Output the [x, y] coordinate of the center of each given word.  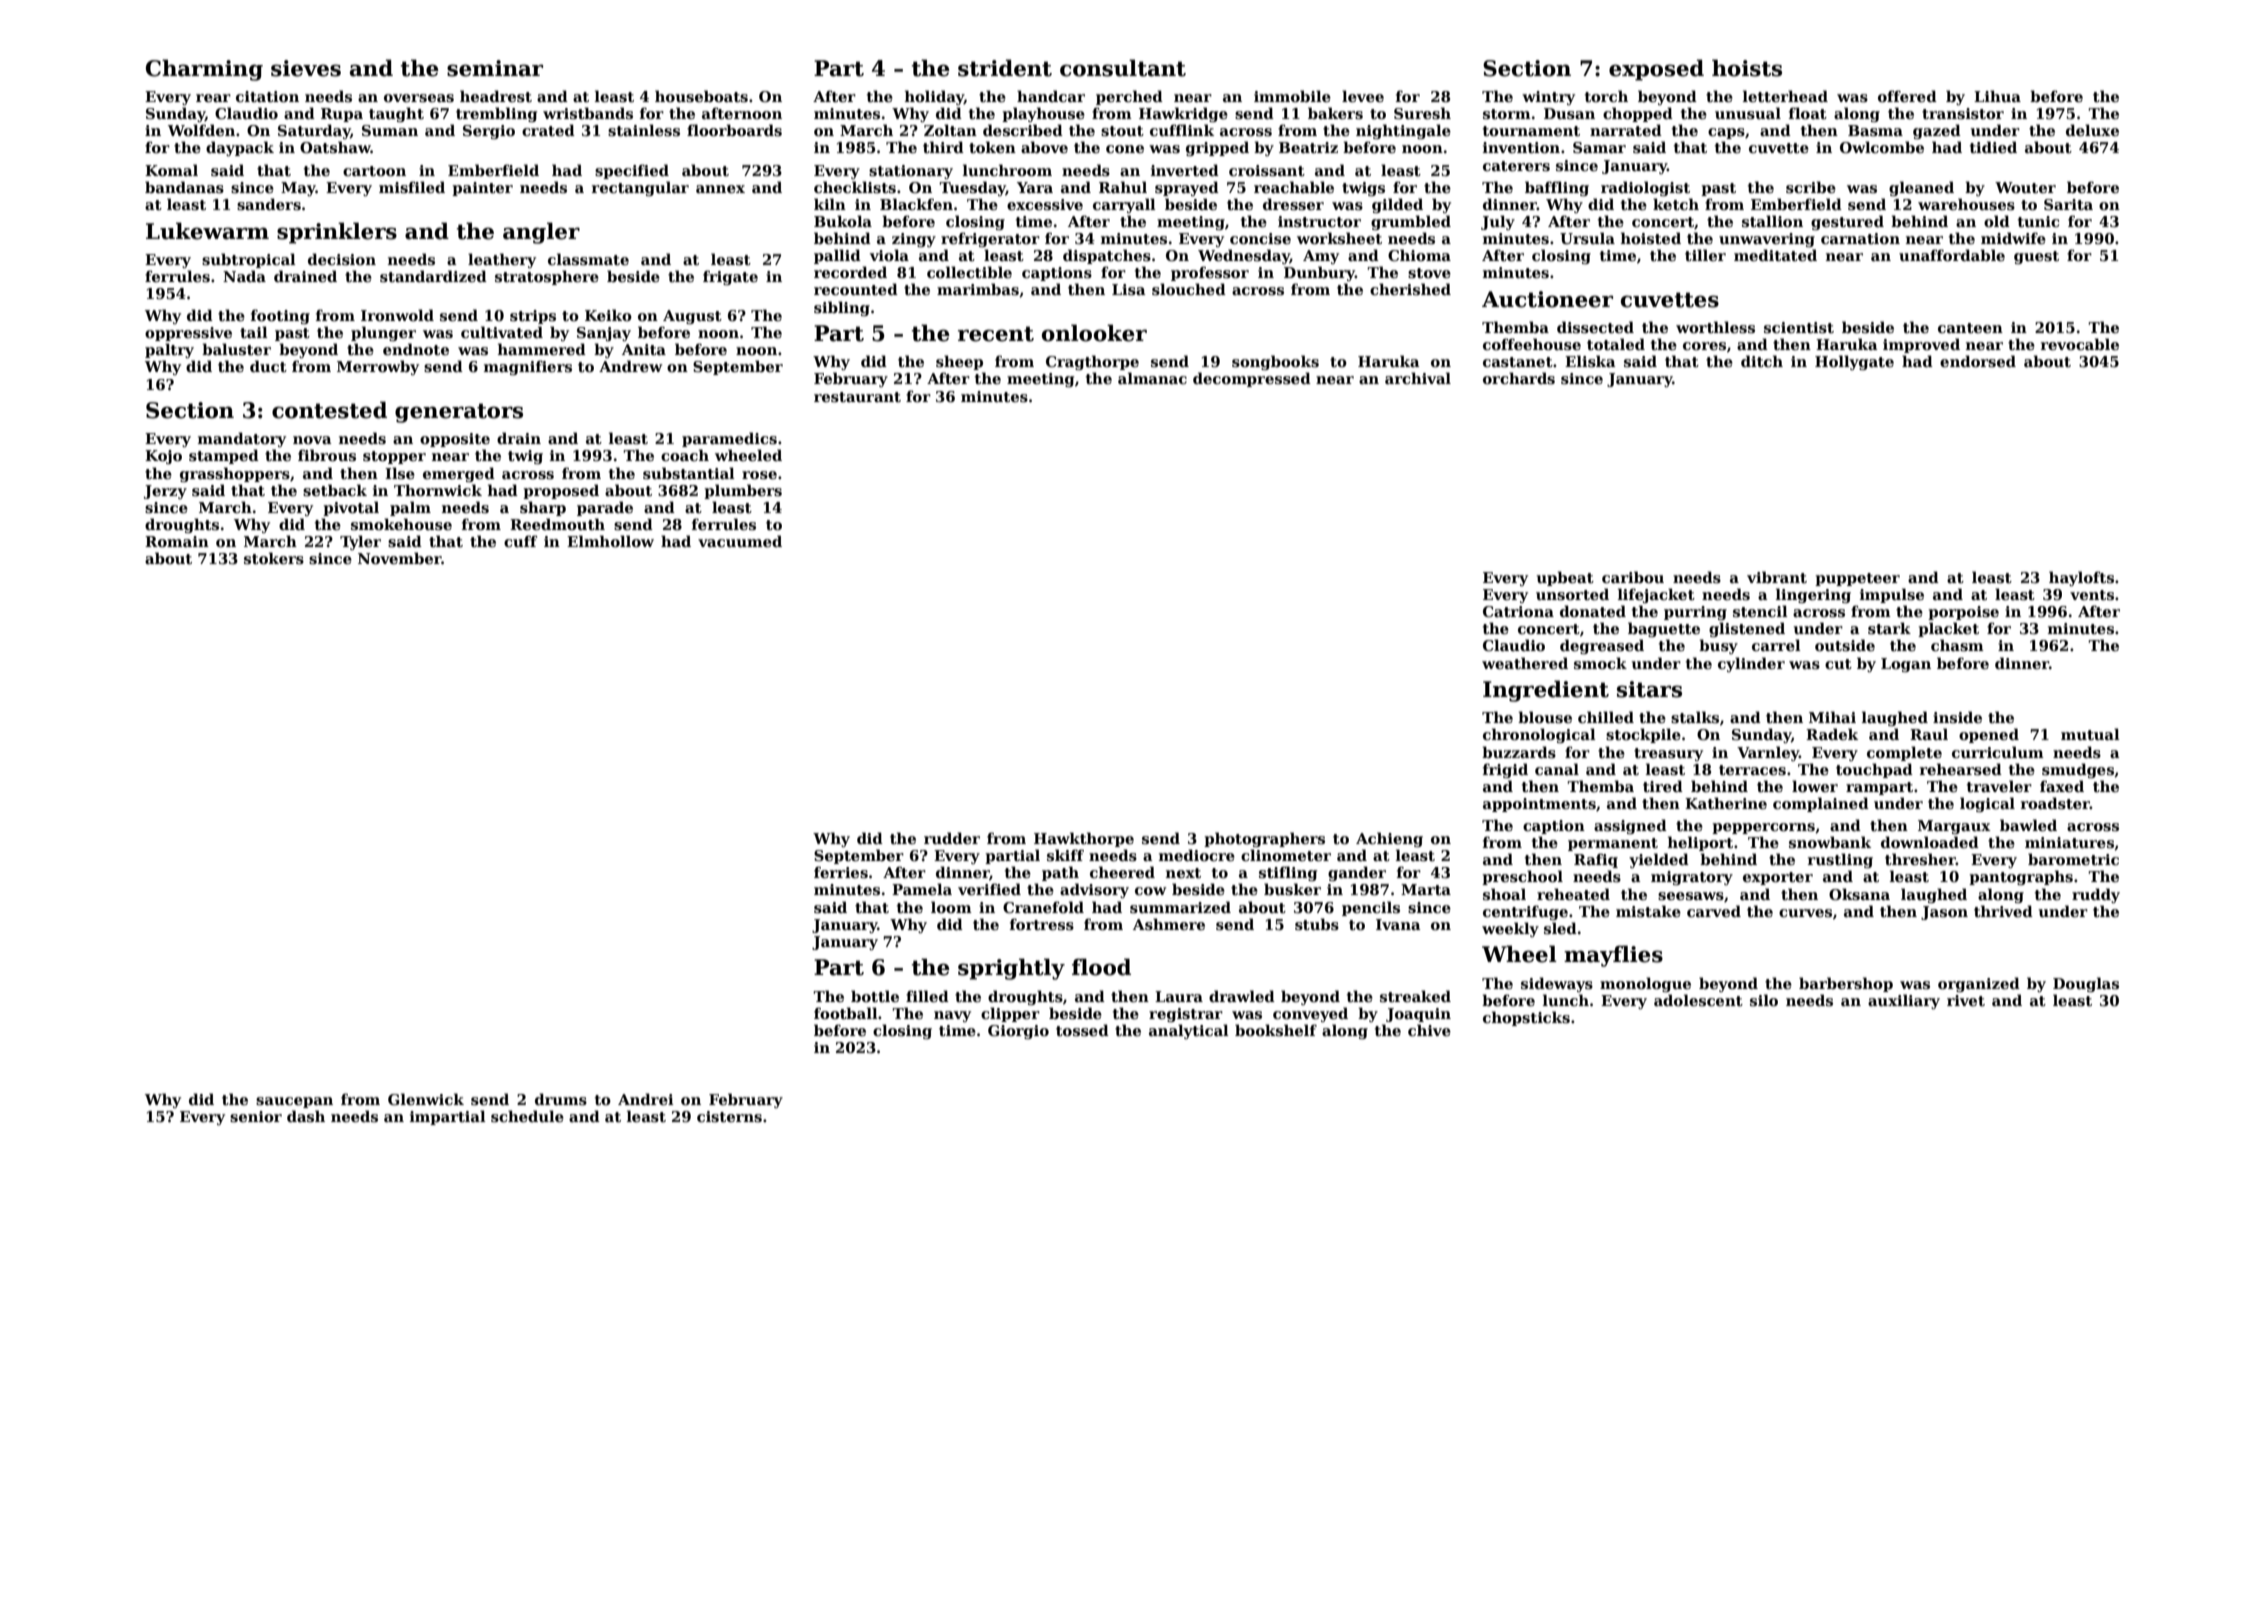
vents [2092, 595]
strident [1005, 68]
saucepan [294, 1102]
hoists [1747, 68]
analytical [1189, 1031]
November [400, 558]
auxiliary [1904, 1001]
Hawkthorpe [1084, 839]
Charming [204, 70]
